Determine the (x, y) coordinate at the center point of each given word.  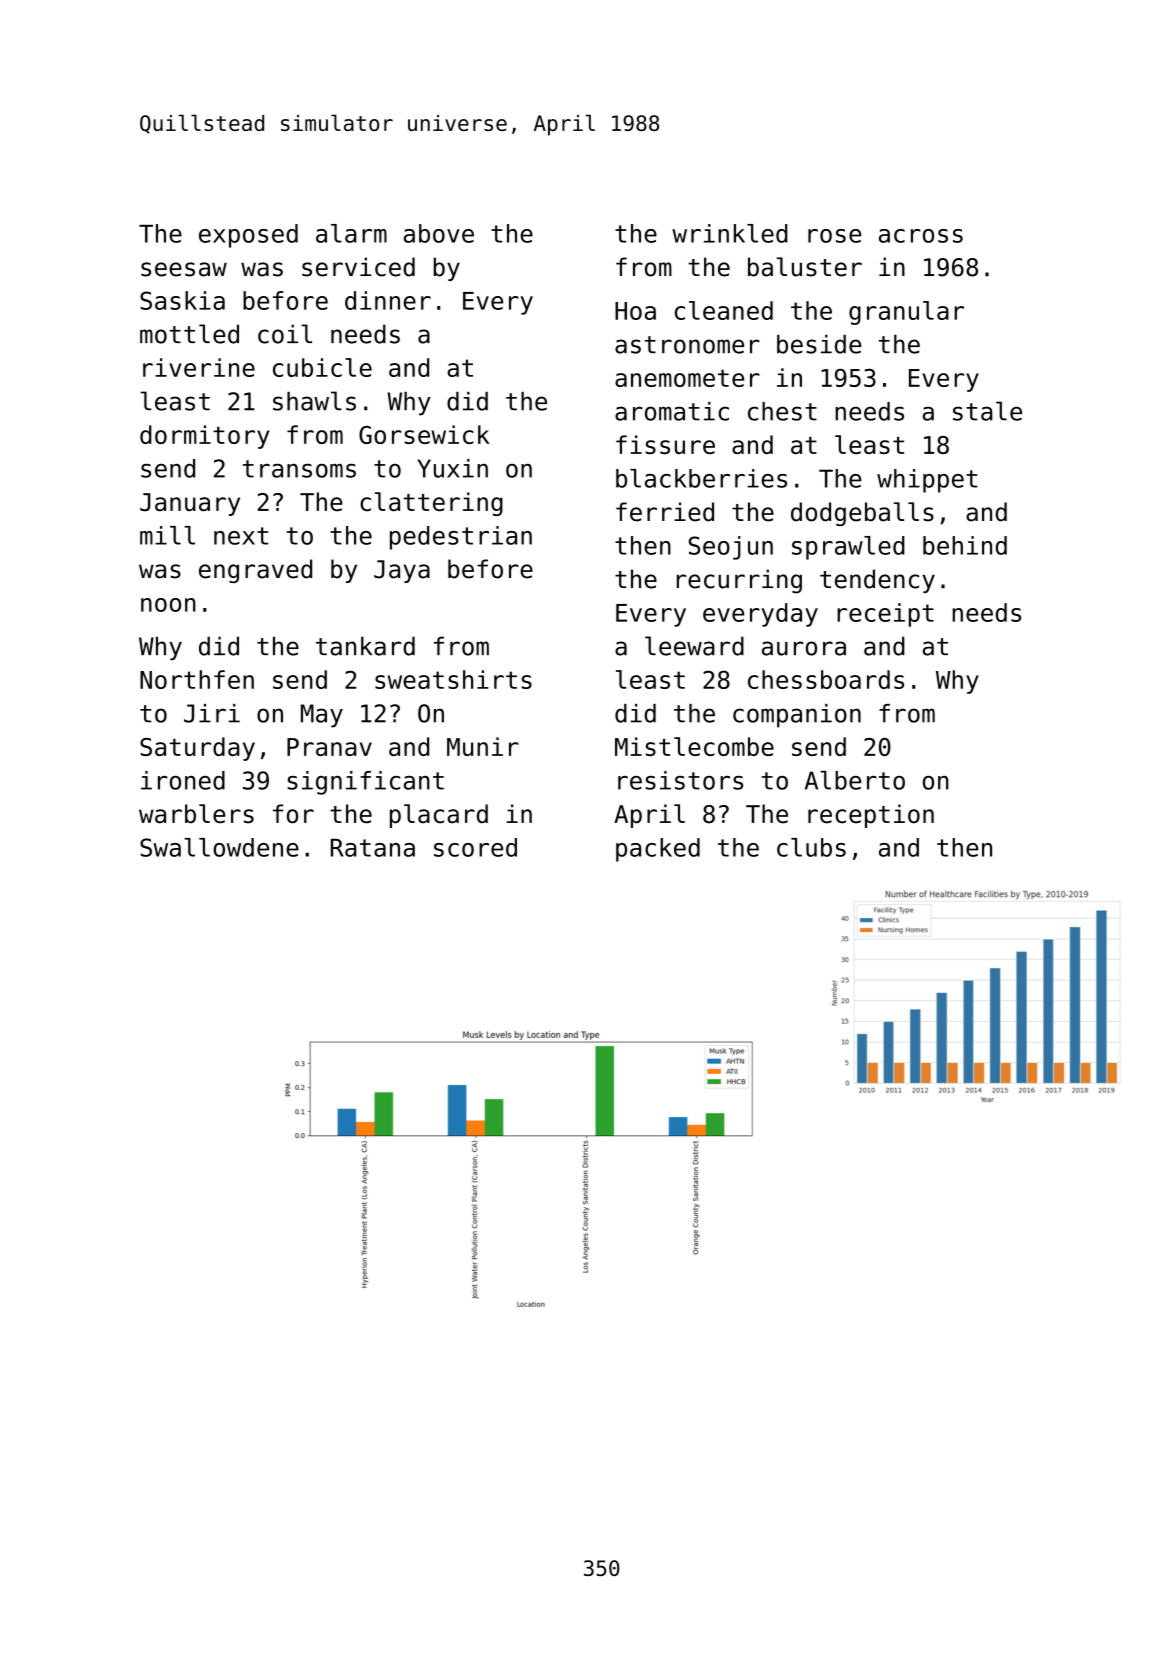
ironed (183, 780)
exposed (248, 236)
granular (906, 313)
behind (965, 545)
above (439, 233)
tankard (365, 646)
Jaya (402, 571)
